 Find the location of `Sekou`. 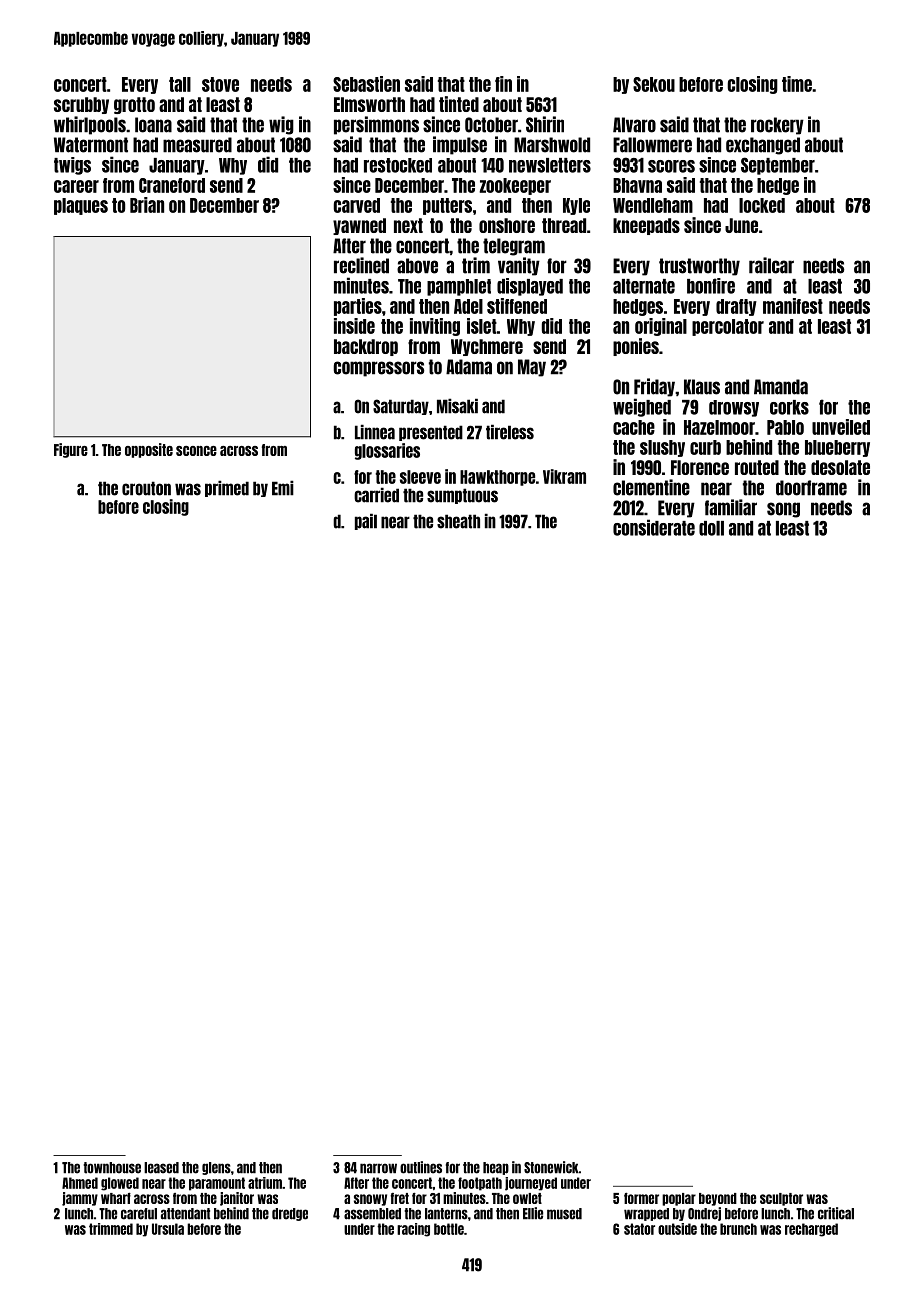

Sekou is located at coordinates (654, 84).
